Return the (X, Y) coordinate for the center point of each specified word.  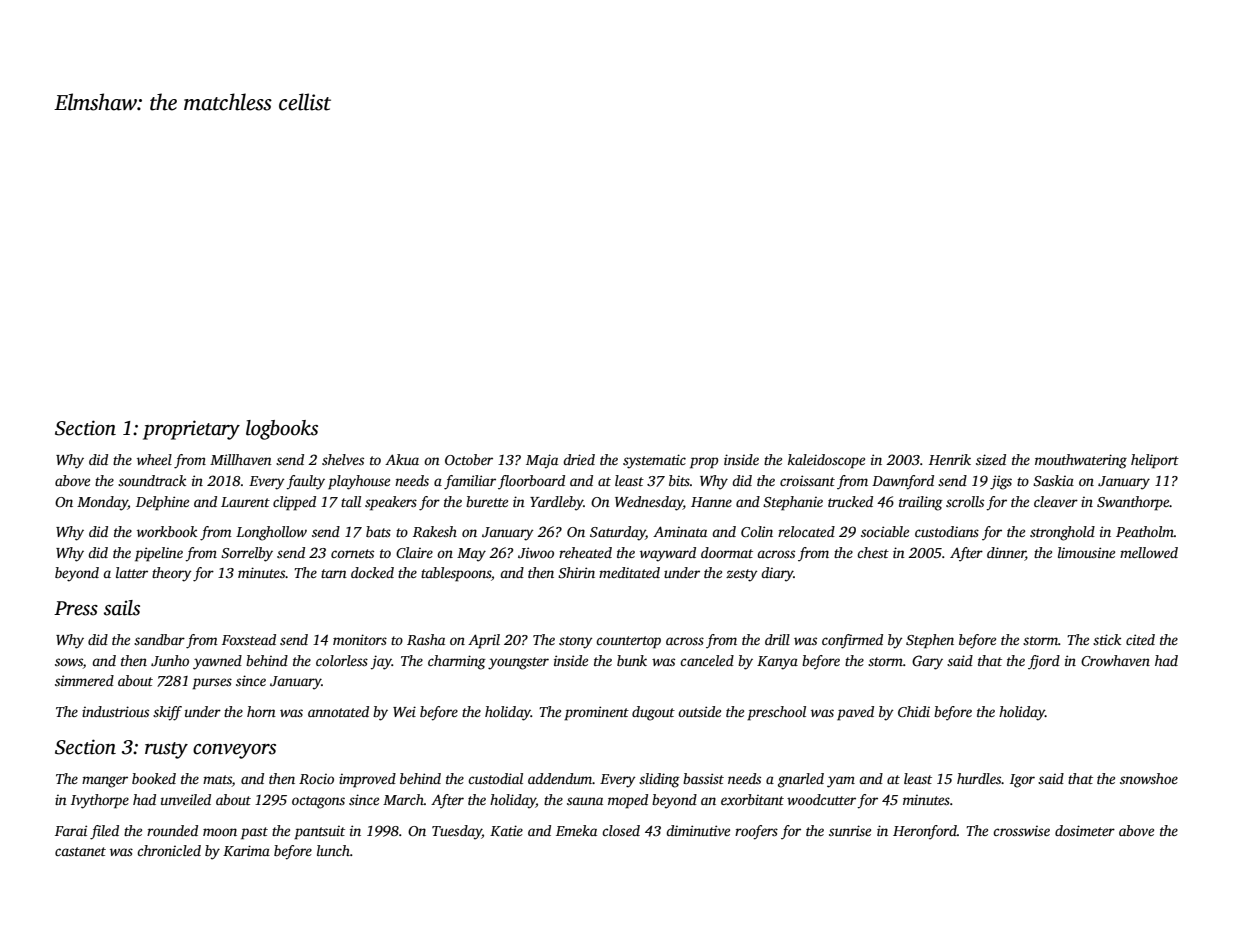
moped (628, 801)
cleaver (1056, 501)
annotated (338, 711)
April (484, 641)
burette (487, 501)
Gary (927, 662)
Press (76, 608)
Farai (71, 830)
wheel (154, 459)
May (471, 555)
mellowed (1149, 552)
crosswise (1021, 831)
